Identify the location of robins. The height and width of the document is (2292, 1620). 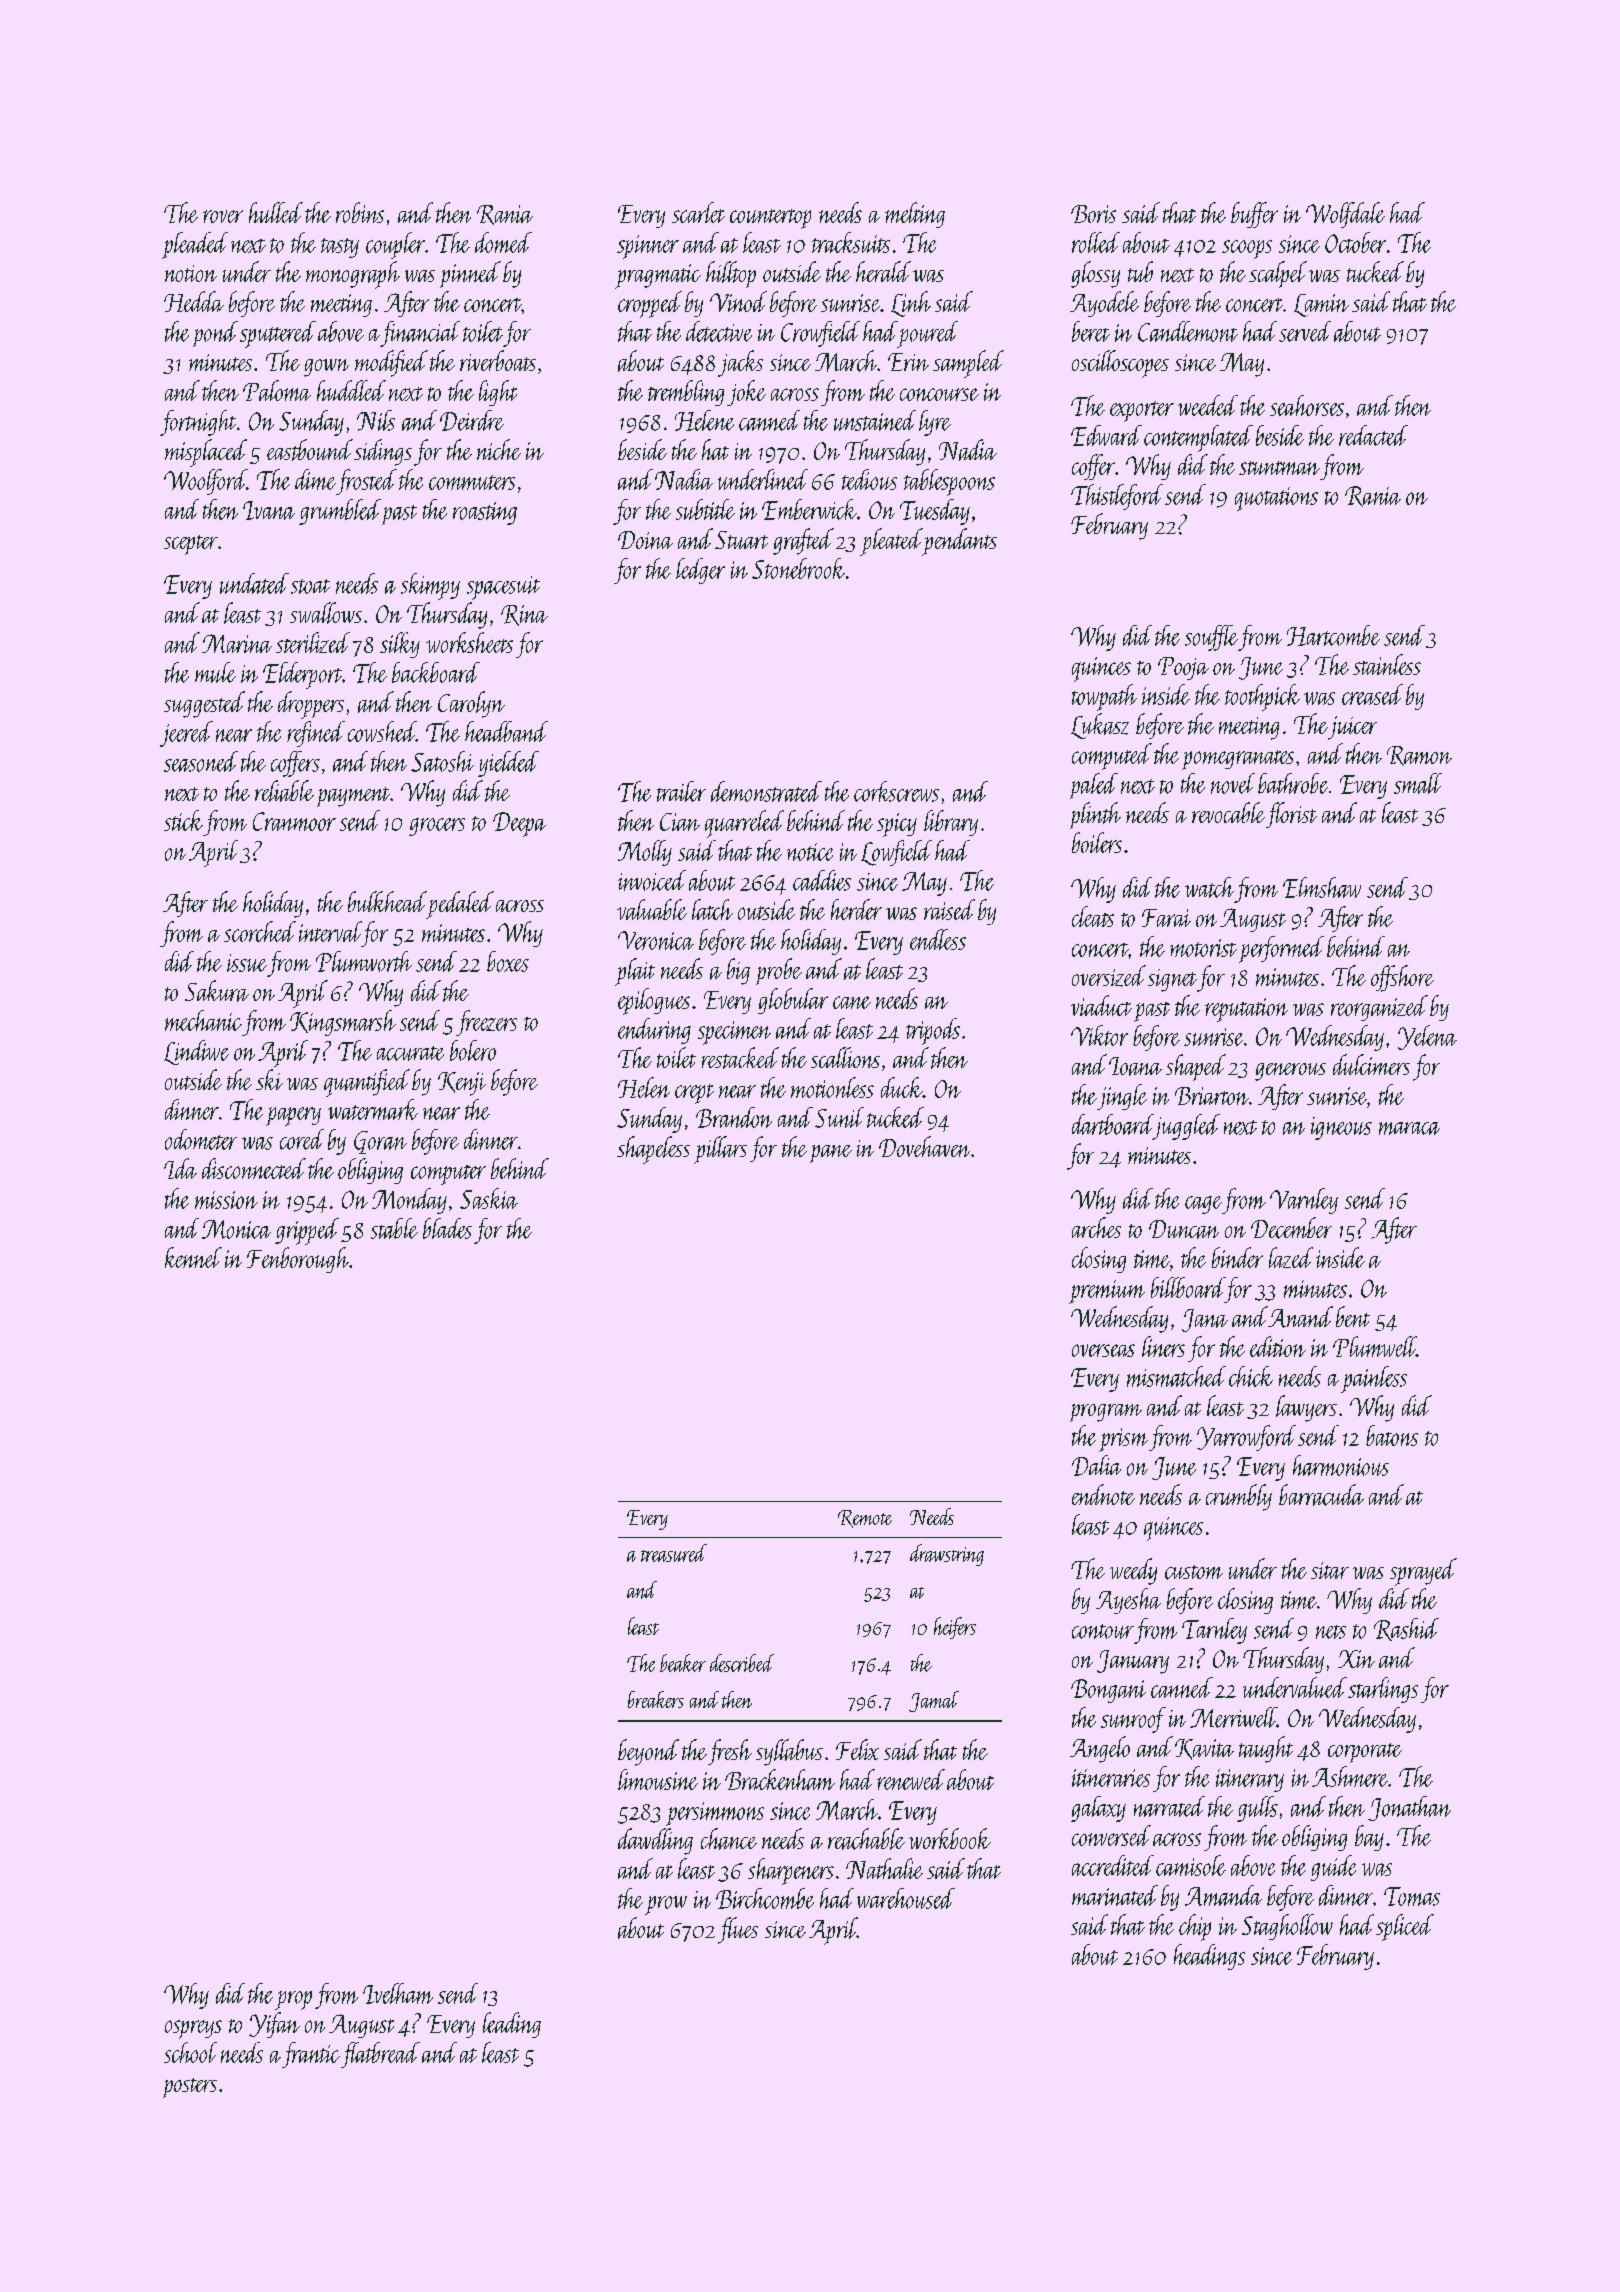
(360, 212).
